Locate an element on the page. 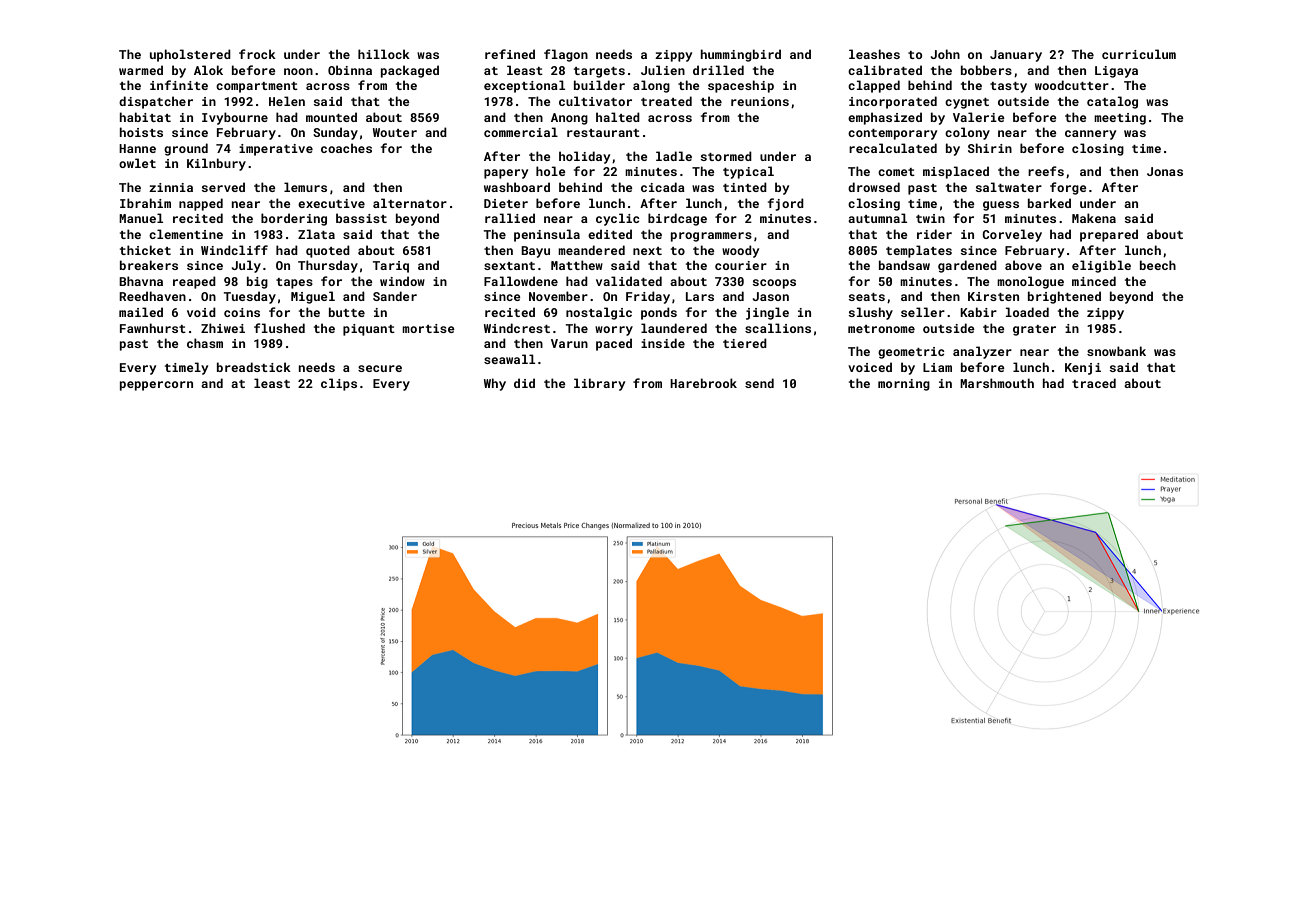 The height and width of the document is (924, 1308). reefs is located at coordinates (1046, 171).
